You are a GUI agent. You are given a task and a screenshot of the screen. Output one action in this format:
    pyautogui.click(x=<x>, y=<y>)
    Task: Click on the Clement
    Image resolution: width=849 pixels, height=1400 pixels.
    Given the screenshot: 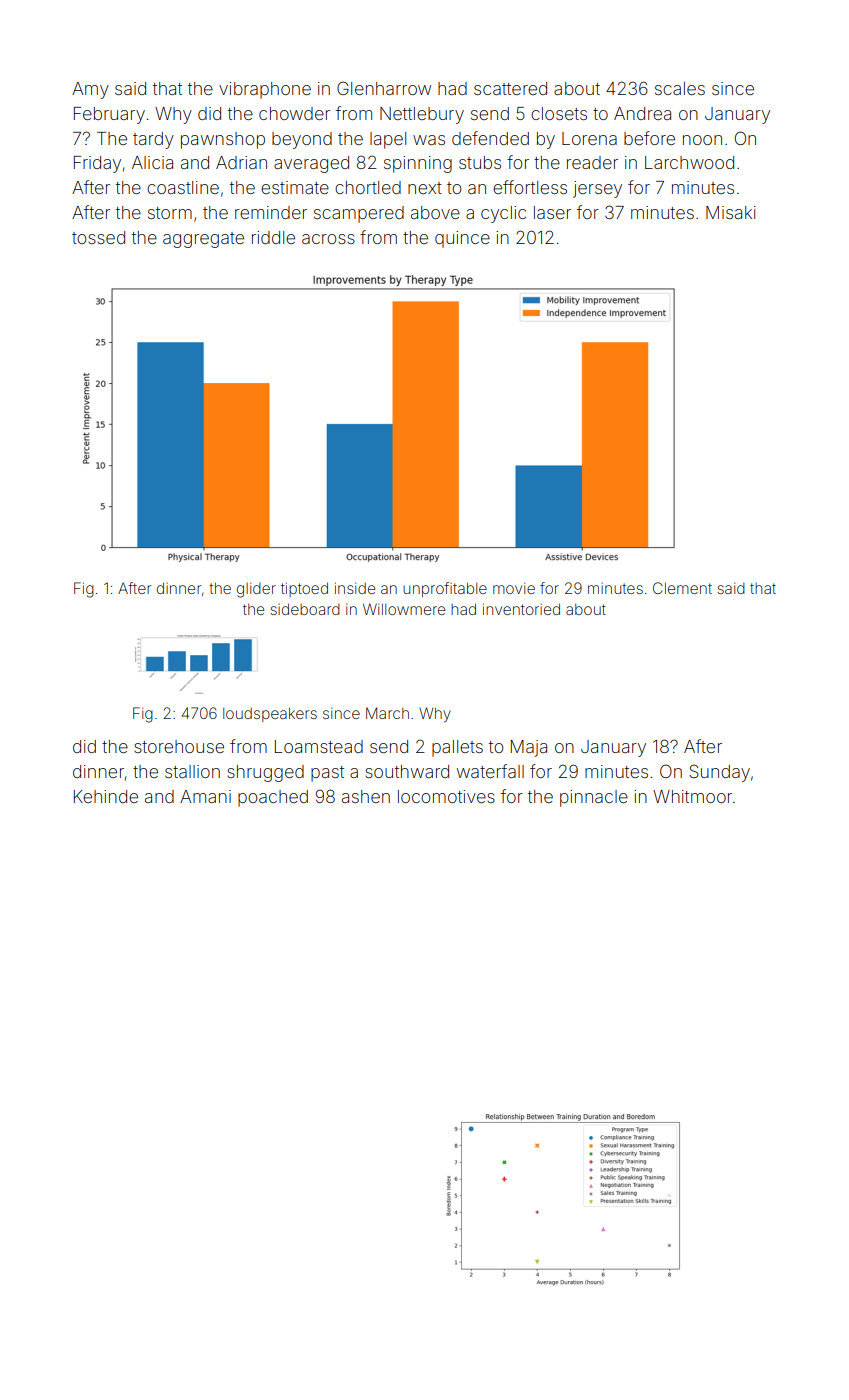 What is the action you would take?
    pyautogui.click(x=682, y=588)
